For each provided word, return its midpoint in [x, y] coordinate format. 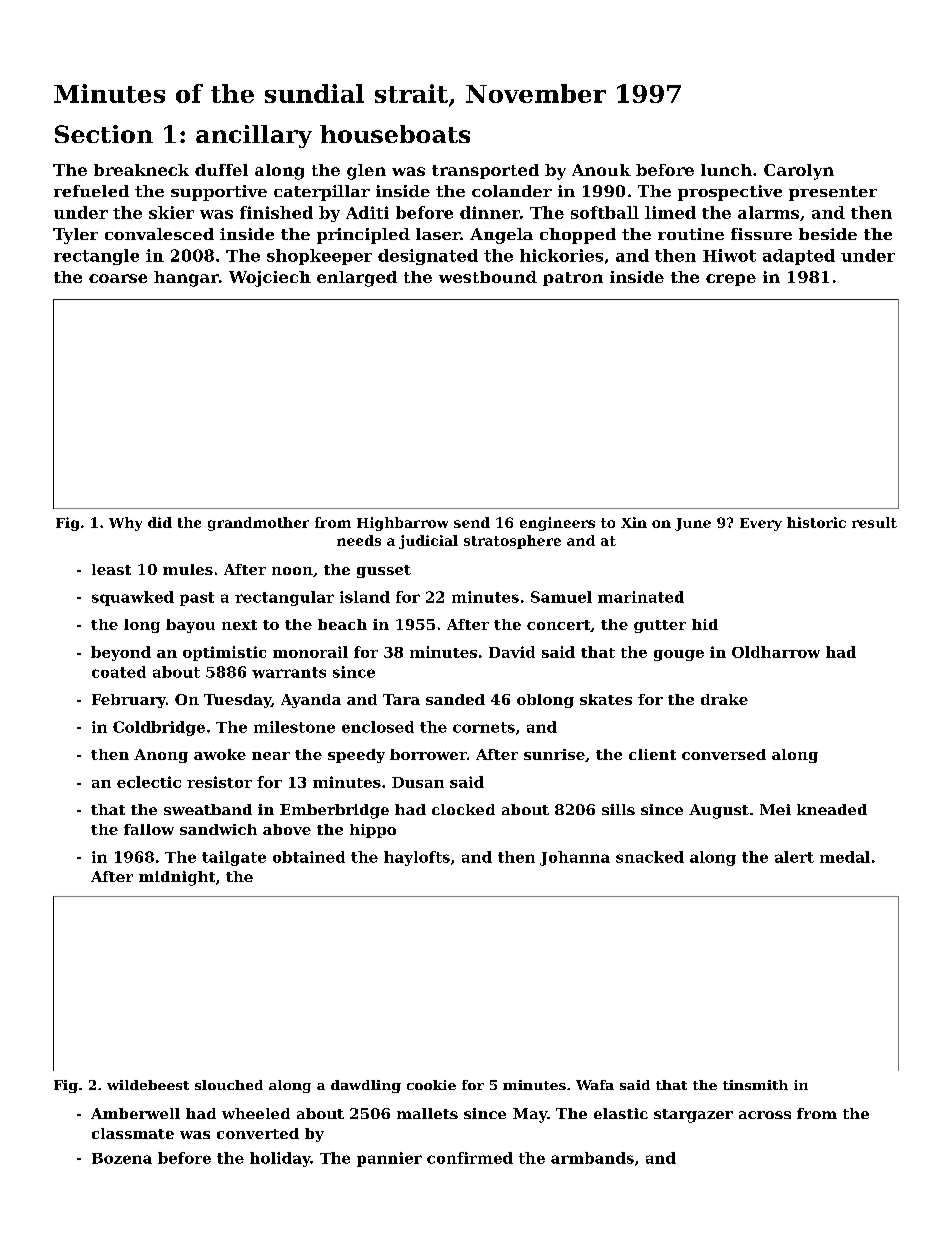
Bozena [122, 1158]
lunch [726, 170]
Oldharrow [776, 652]
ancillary [254, 136]
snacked [650, 857]
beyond [121, 653]
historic [816, 522]
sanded [455, 699]
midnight [177, 878]
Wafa [595, 1085]
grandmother [258, 524]
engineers [557, 524]
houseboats [395, 134]
